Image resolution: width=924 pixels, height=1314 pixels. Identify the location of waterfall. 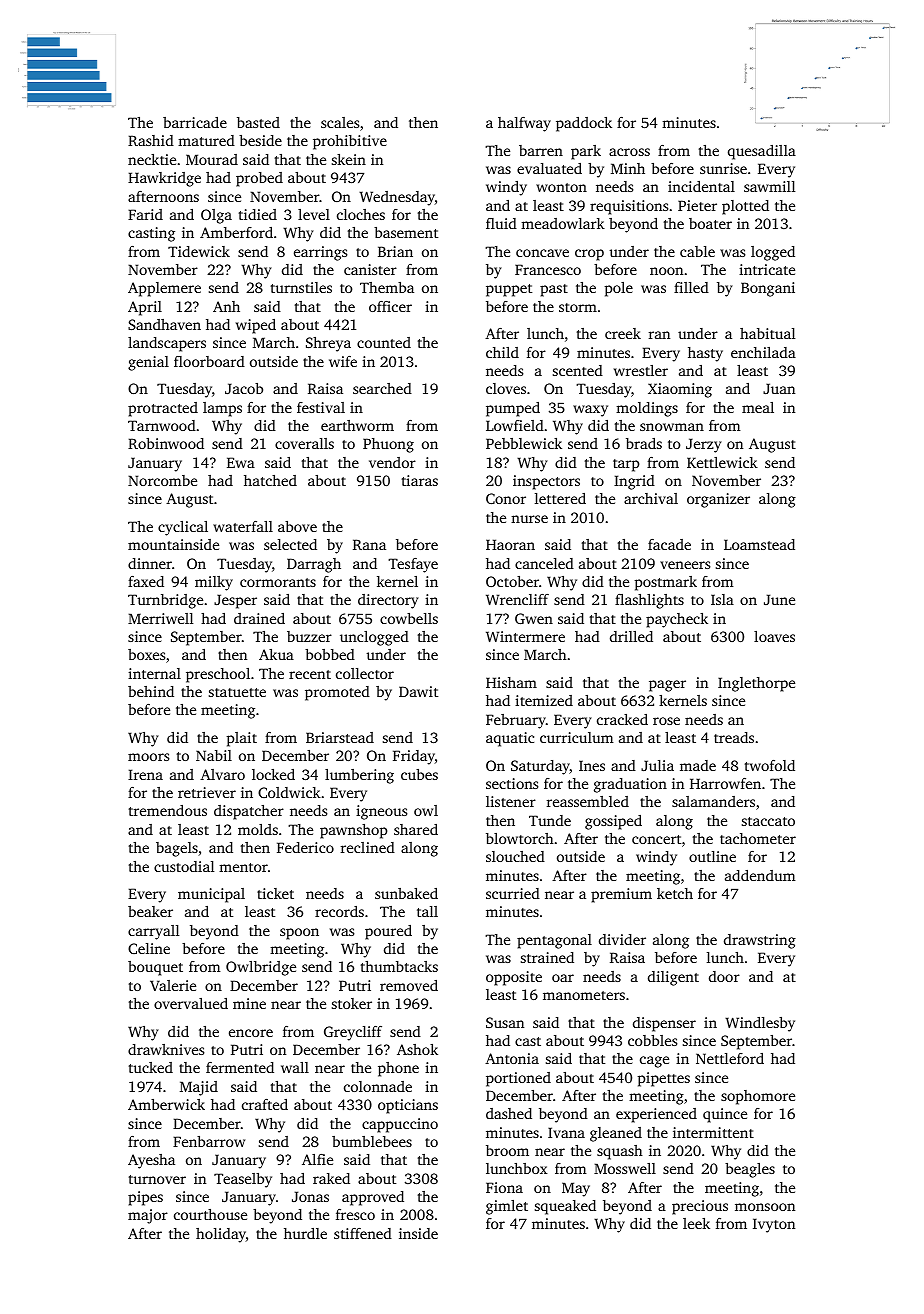
(243, 526).
